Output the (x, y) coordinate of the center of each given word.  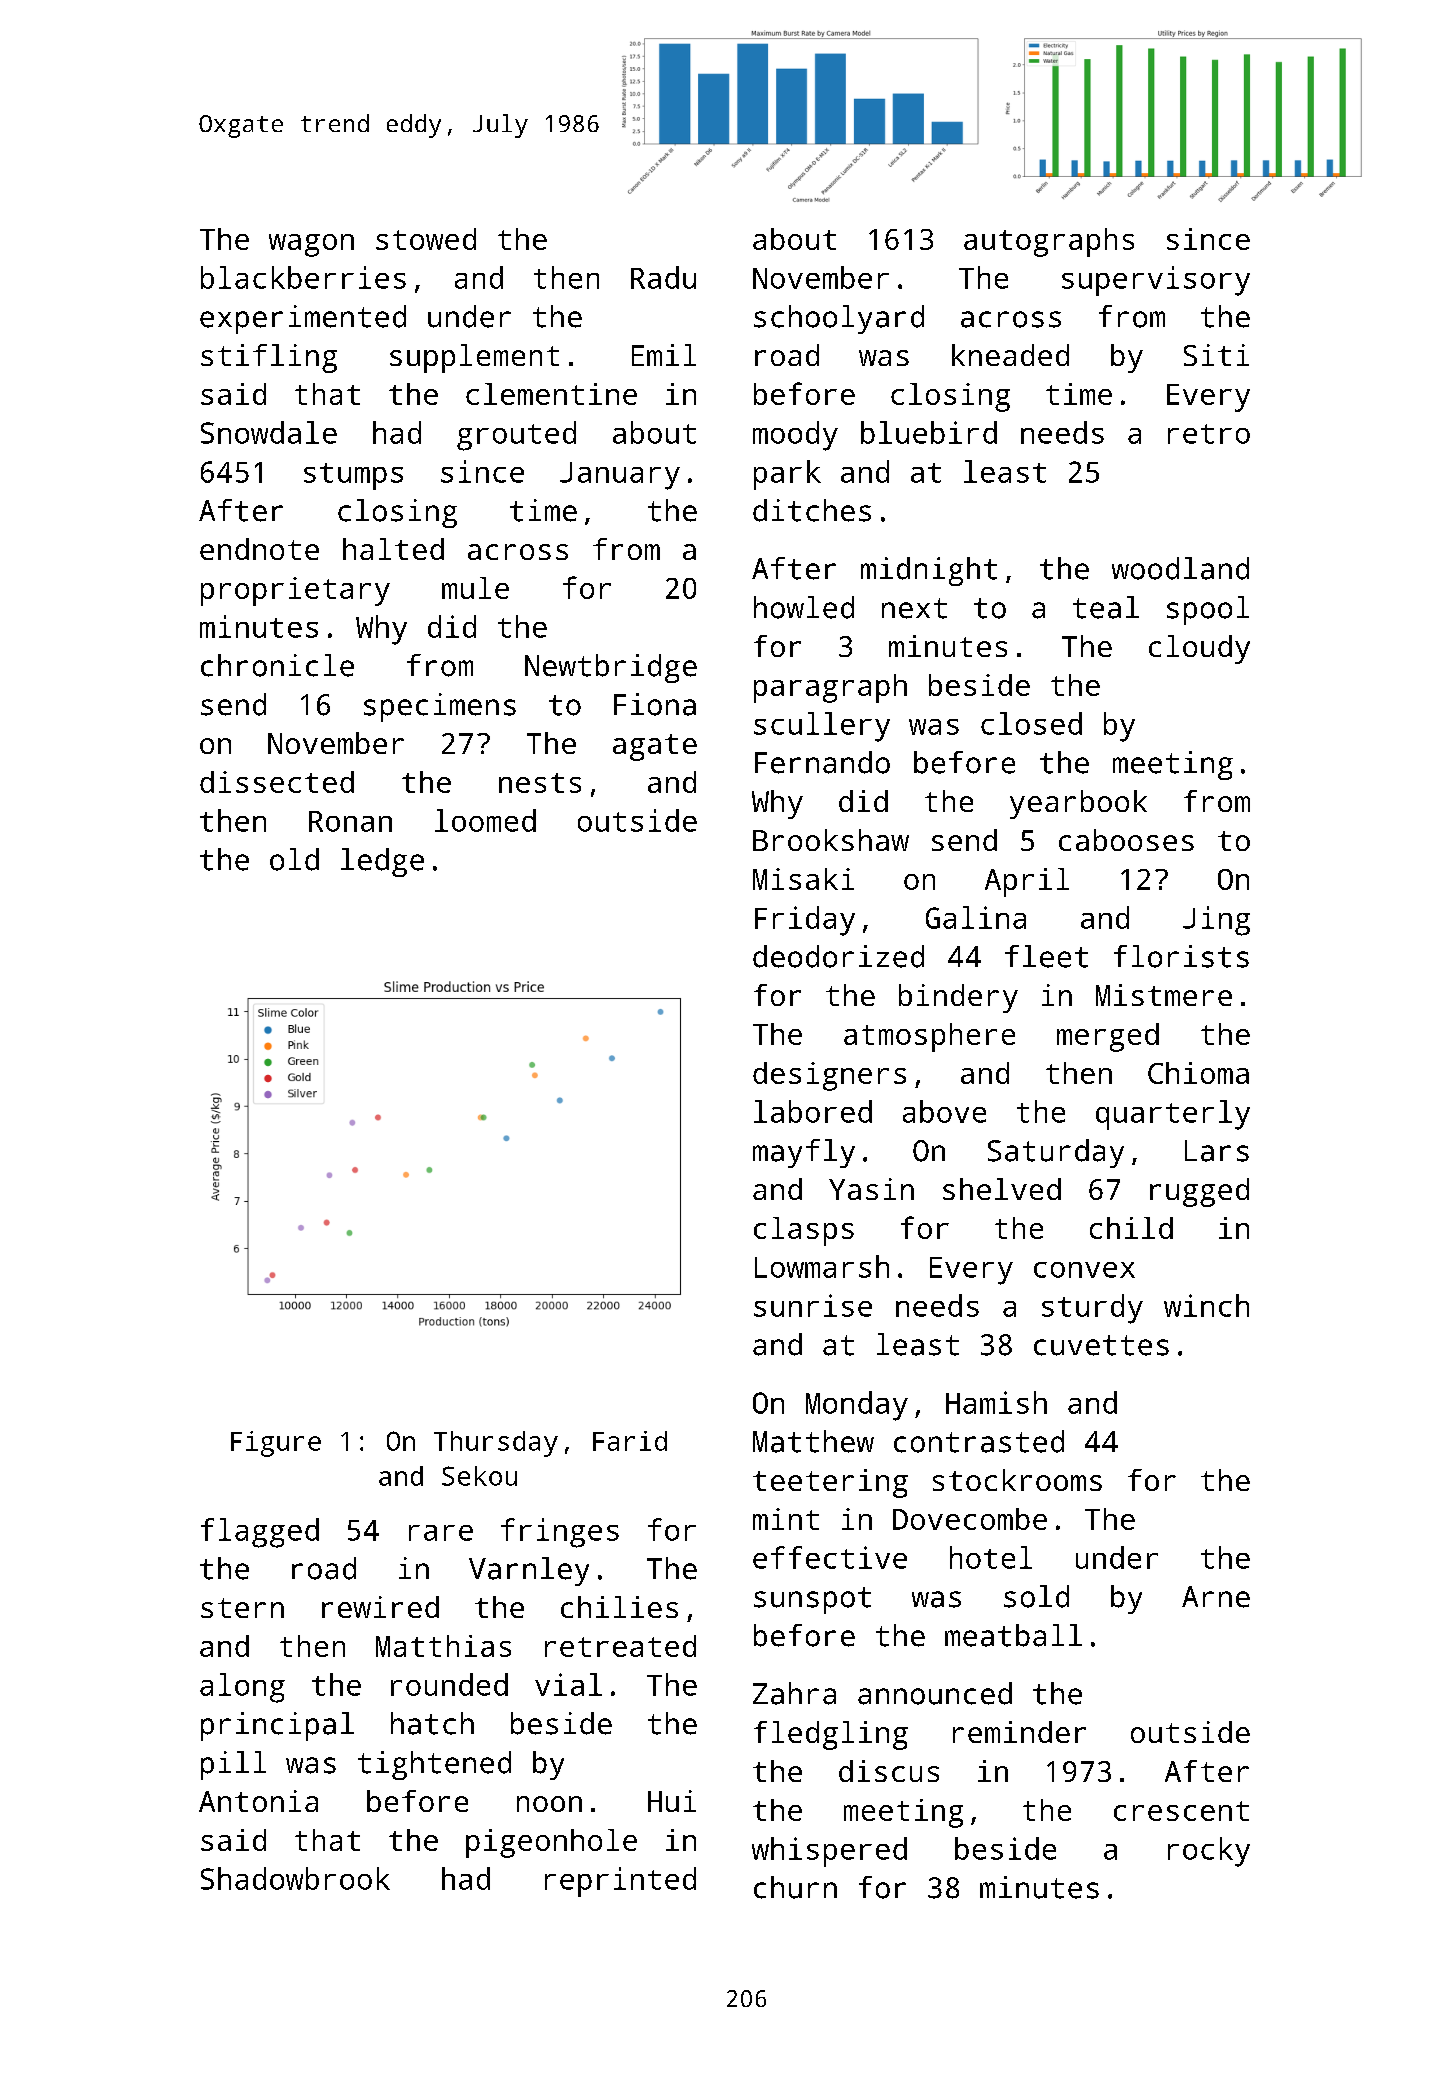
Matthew (813, 1441)
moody (795, 436)
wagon (311, 245)
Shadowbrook (295, 1878)
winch (1206, 1305)
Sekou (479, 1476)
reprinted (620, 1882)
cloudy (1199, 649)
